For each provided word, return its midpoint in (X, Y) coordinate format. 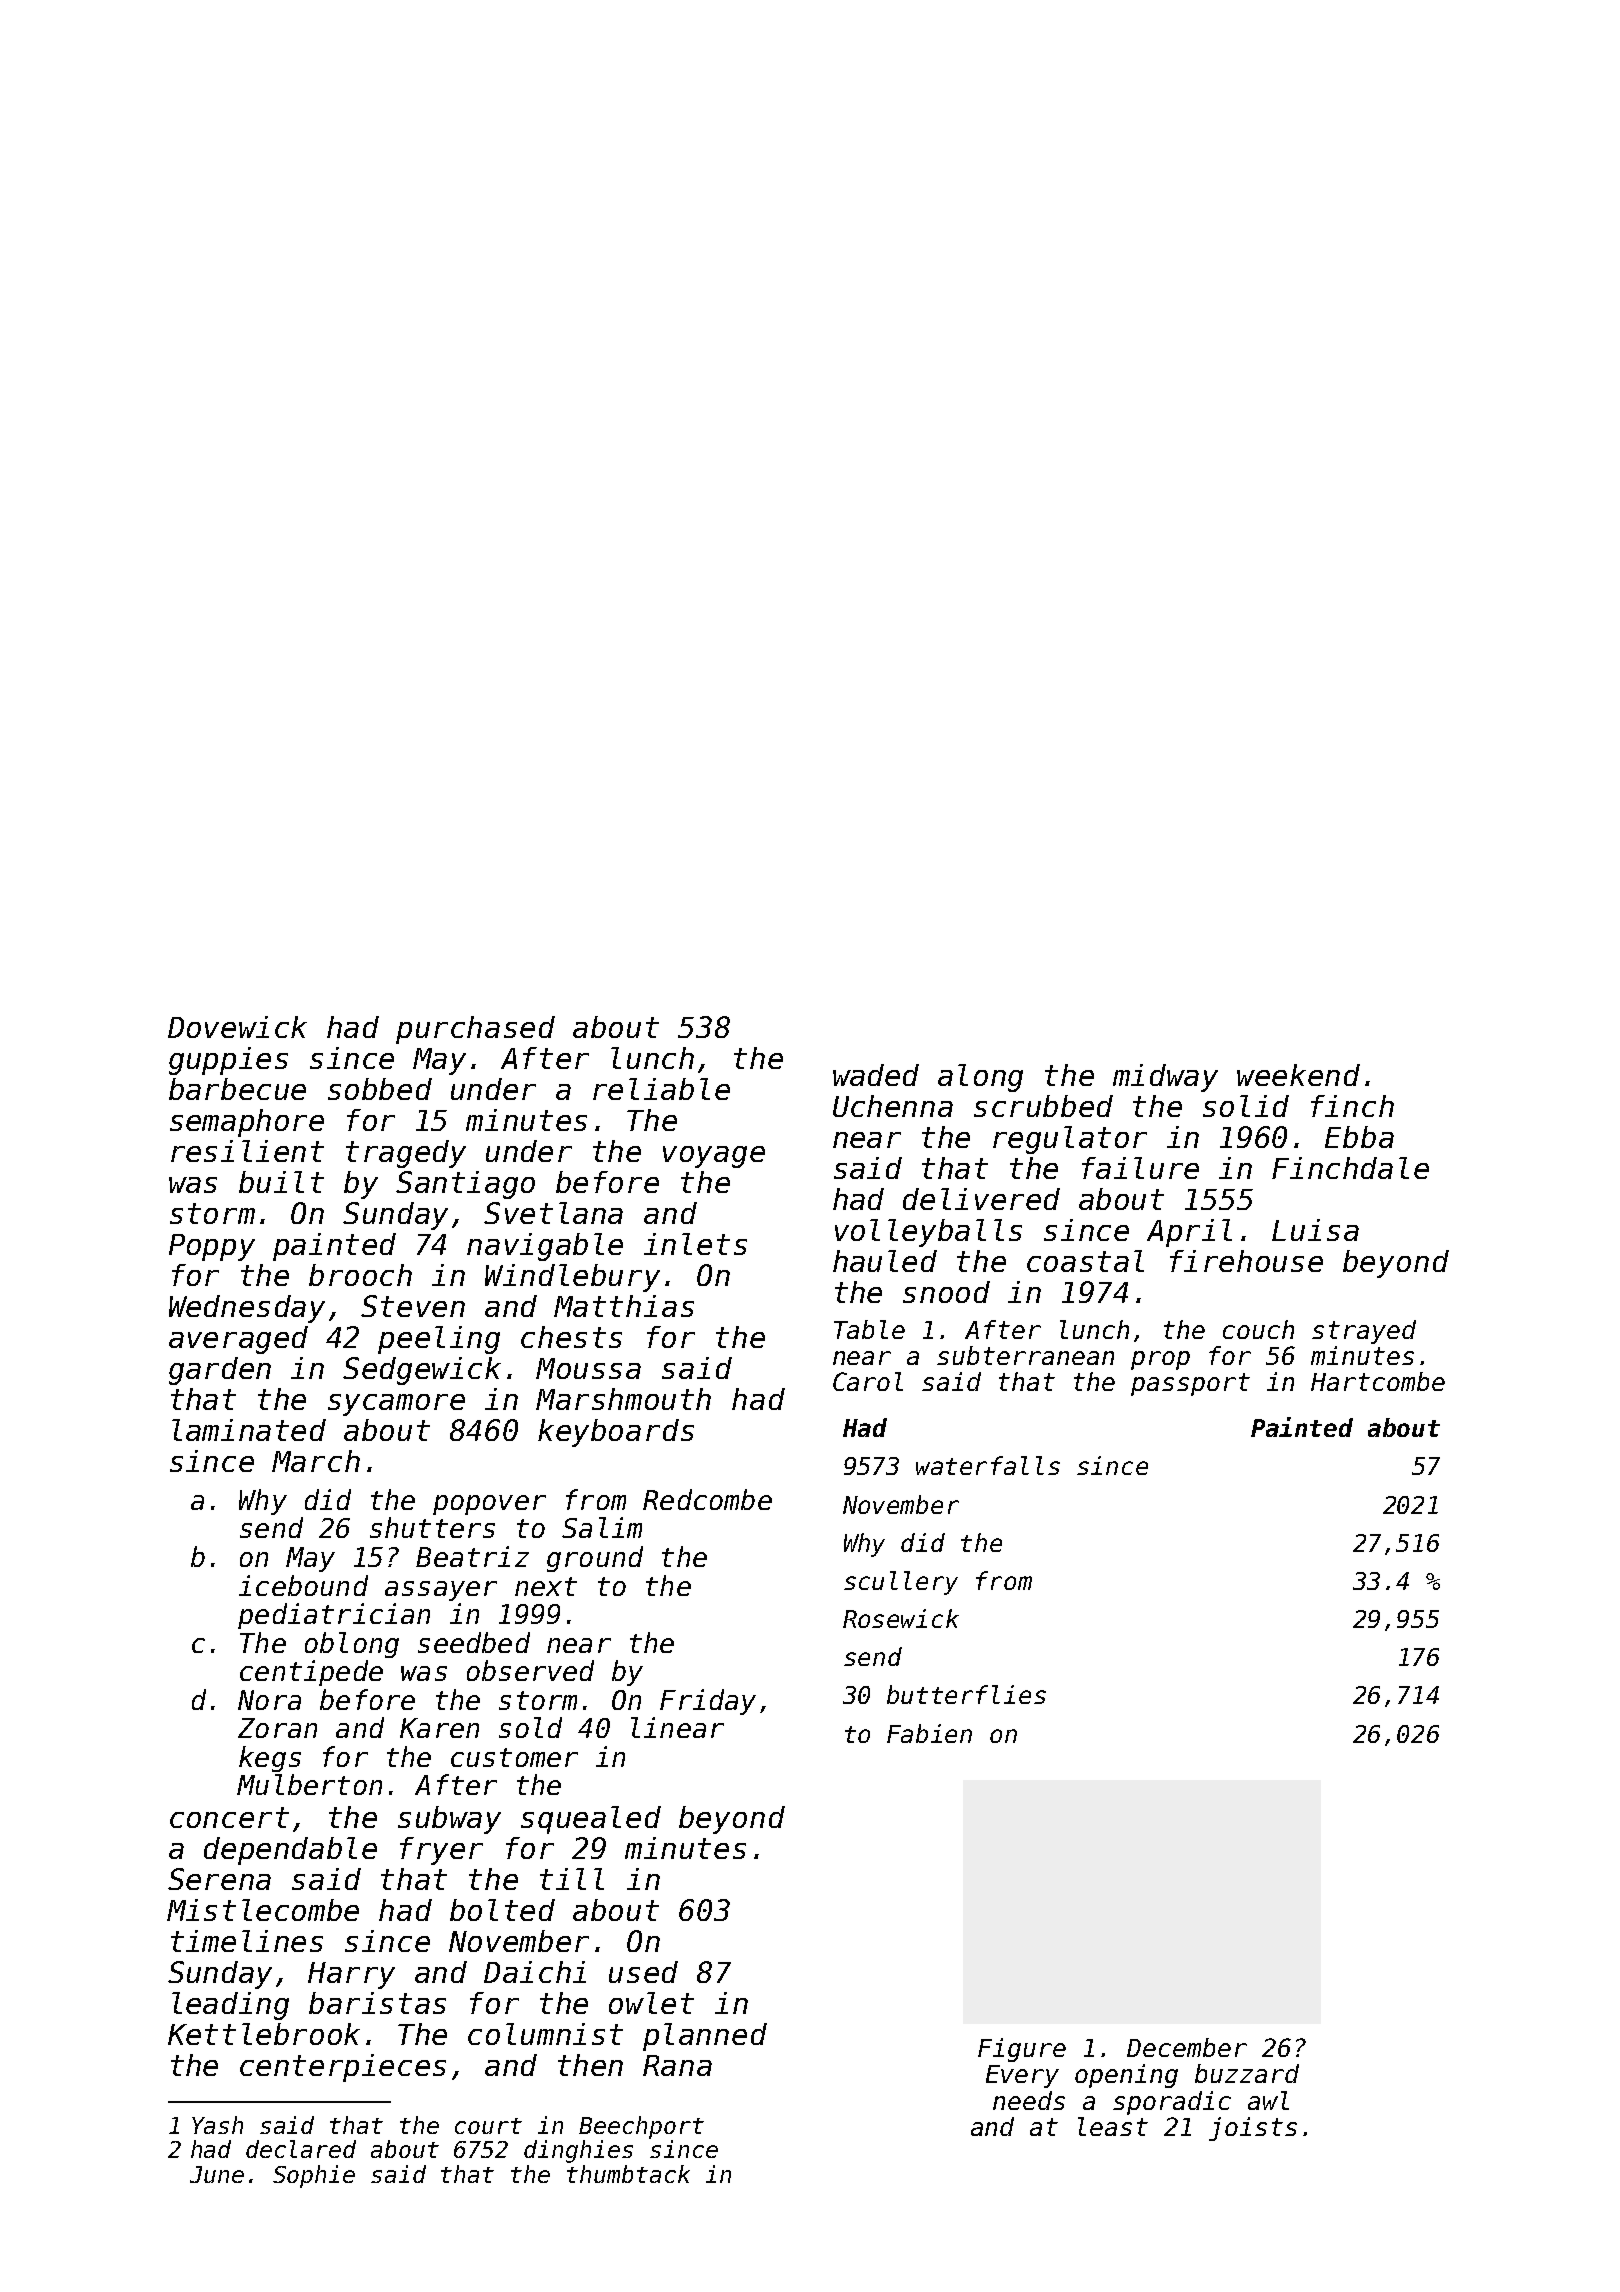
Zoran (277, 1728)
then (590, 2065)
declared (301, 2149)
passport (1190, 1384)
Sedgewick (422, 1371)
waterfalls (988, 1465)
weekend (1298, 1075)
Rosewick (901, 1618)
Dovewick (237, 1027)
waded (876, 1075)
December (1187, 2047)
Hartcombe (1378, 1381)
